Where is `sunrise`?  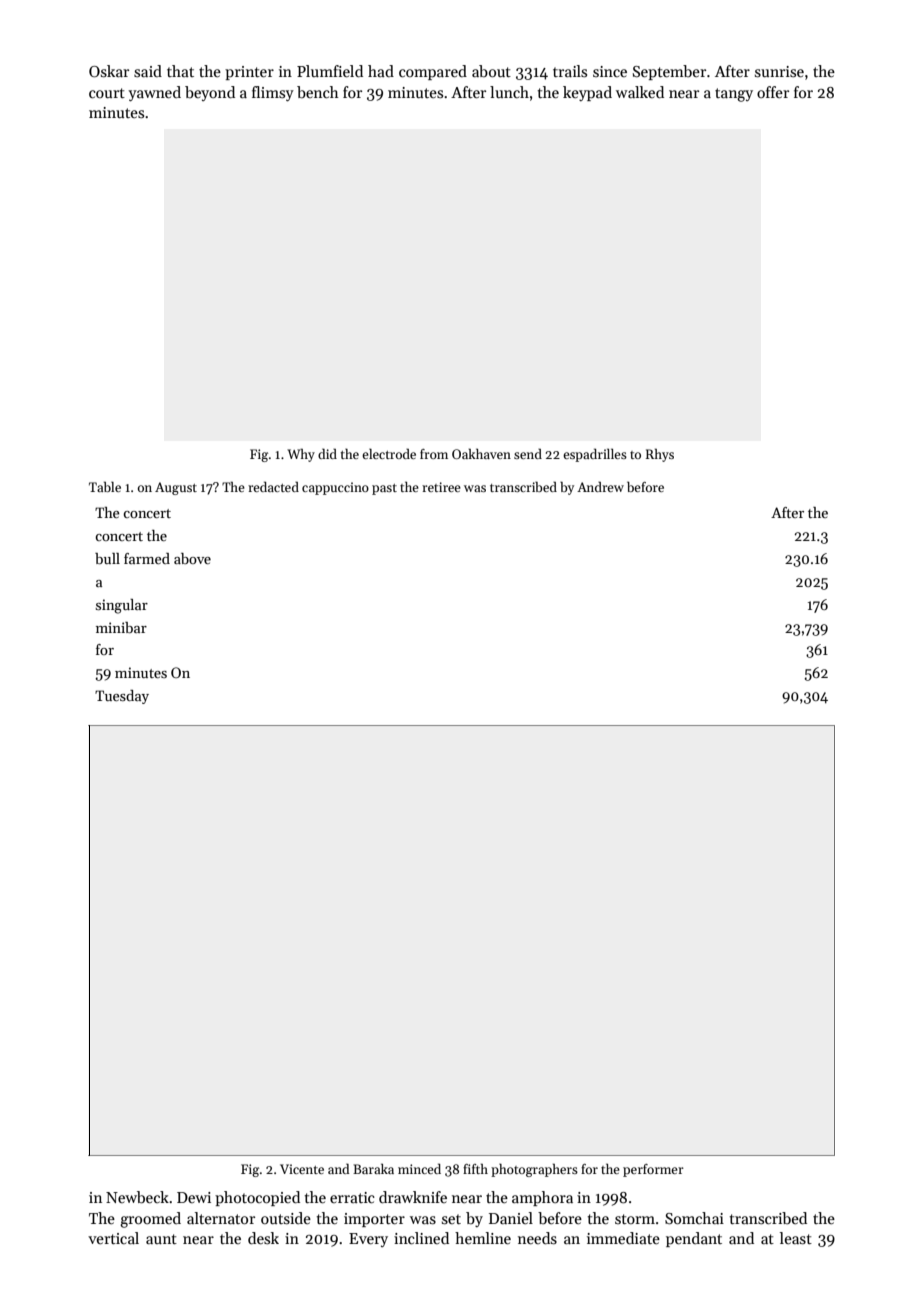 sunrise is located at coordinates (779, 71).
